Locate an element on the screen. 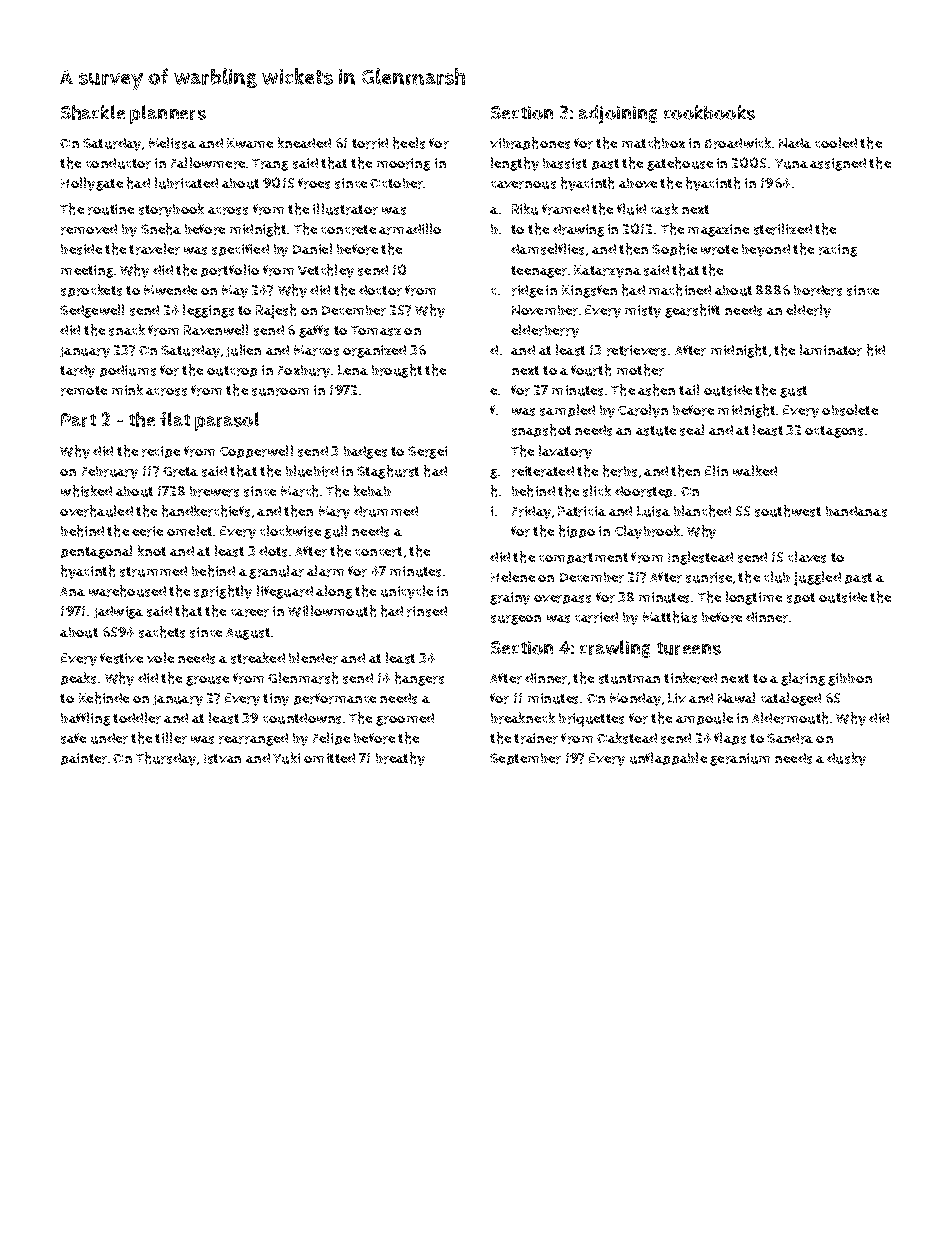 This screenshot has width=952, height=1233. cookbooks is located at coordinates (709, 112).
